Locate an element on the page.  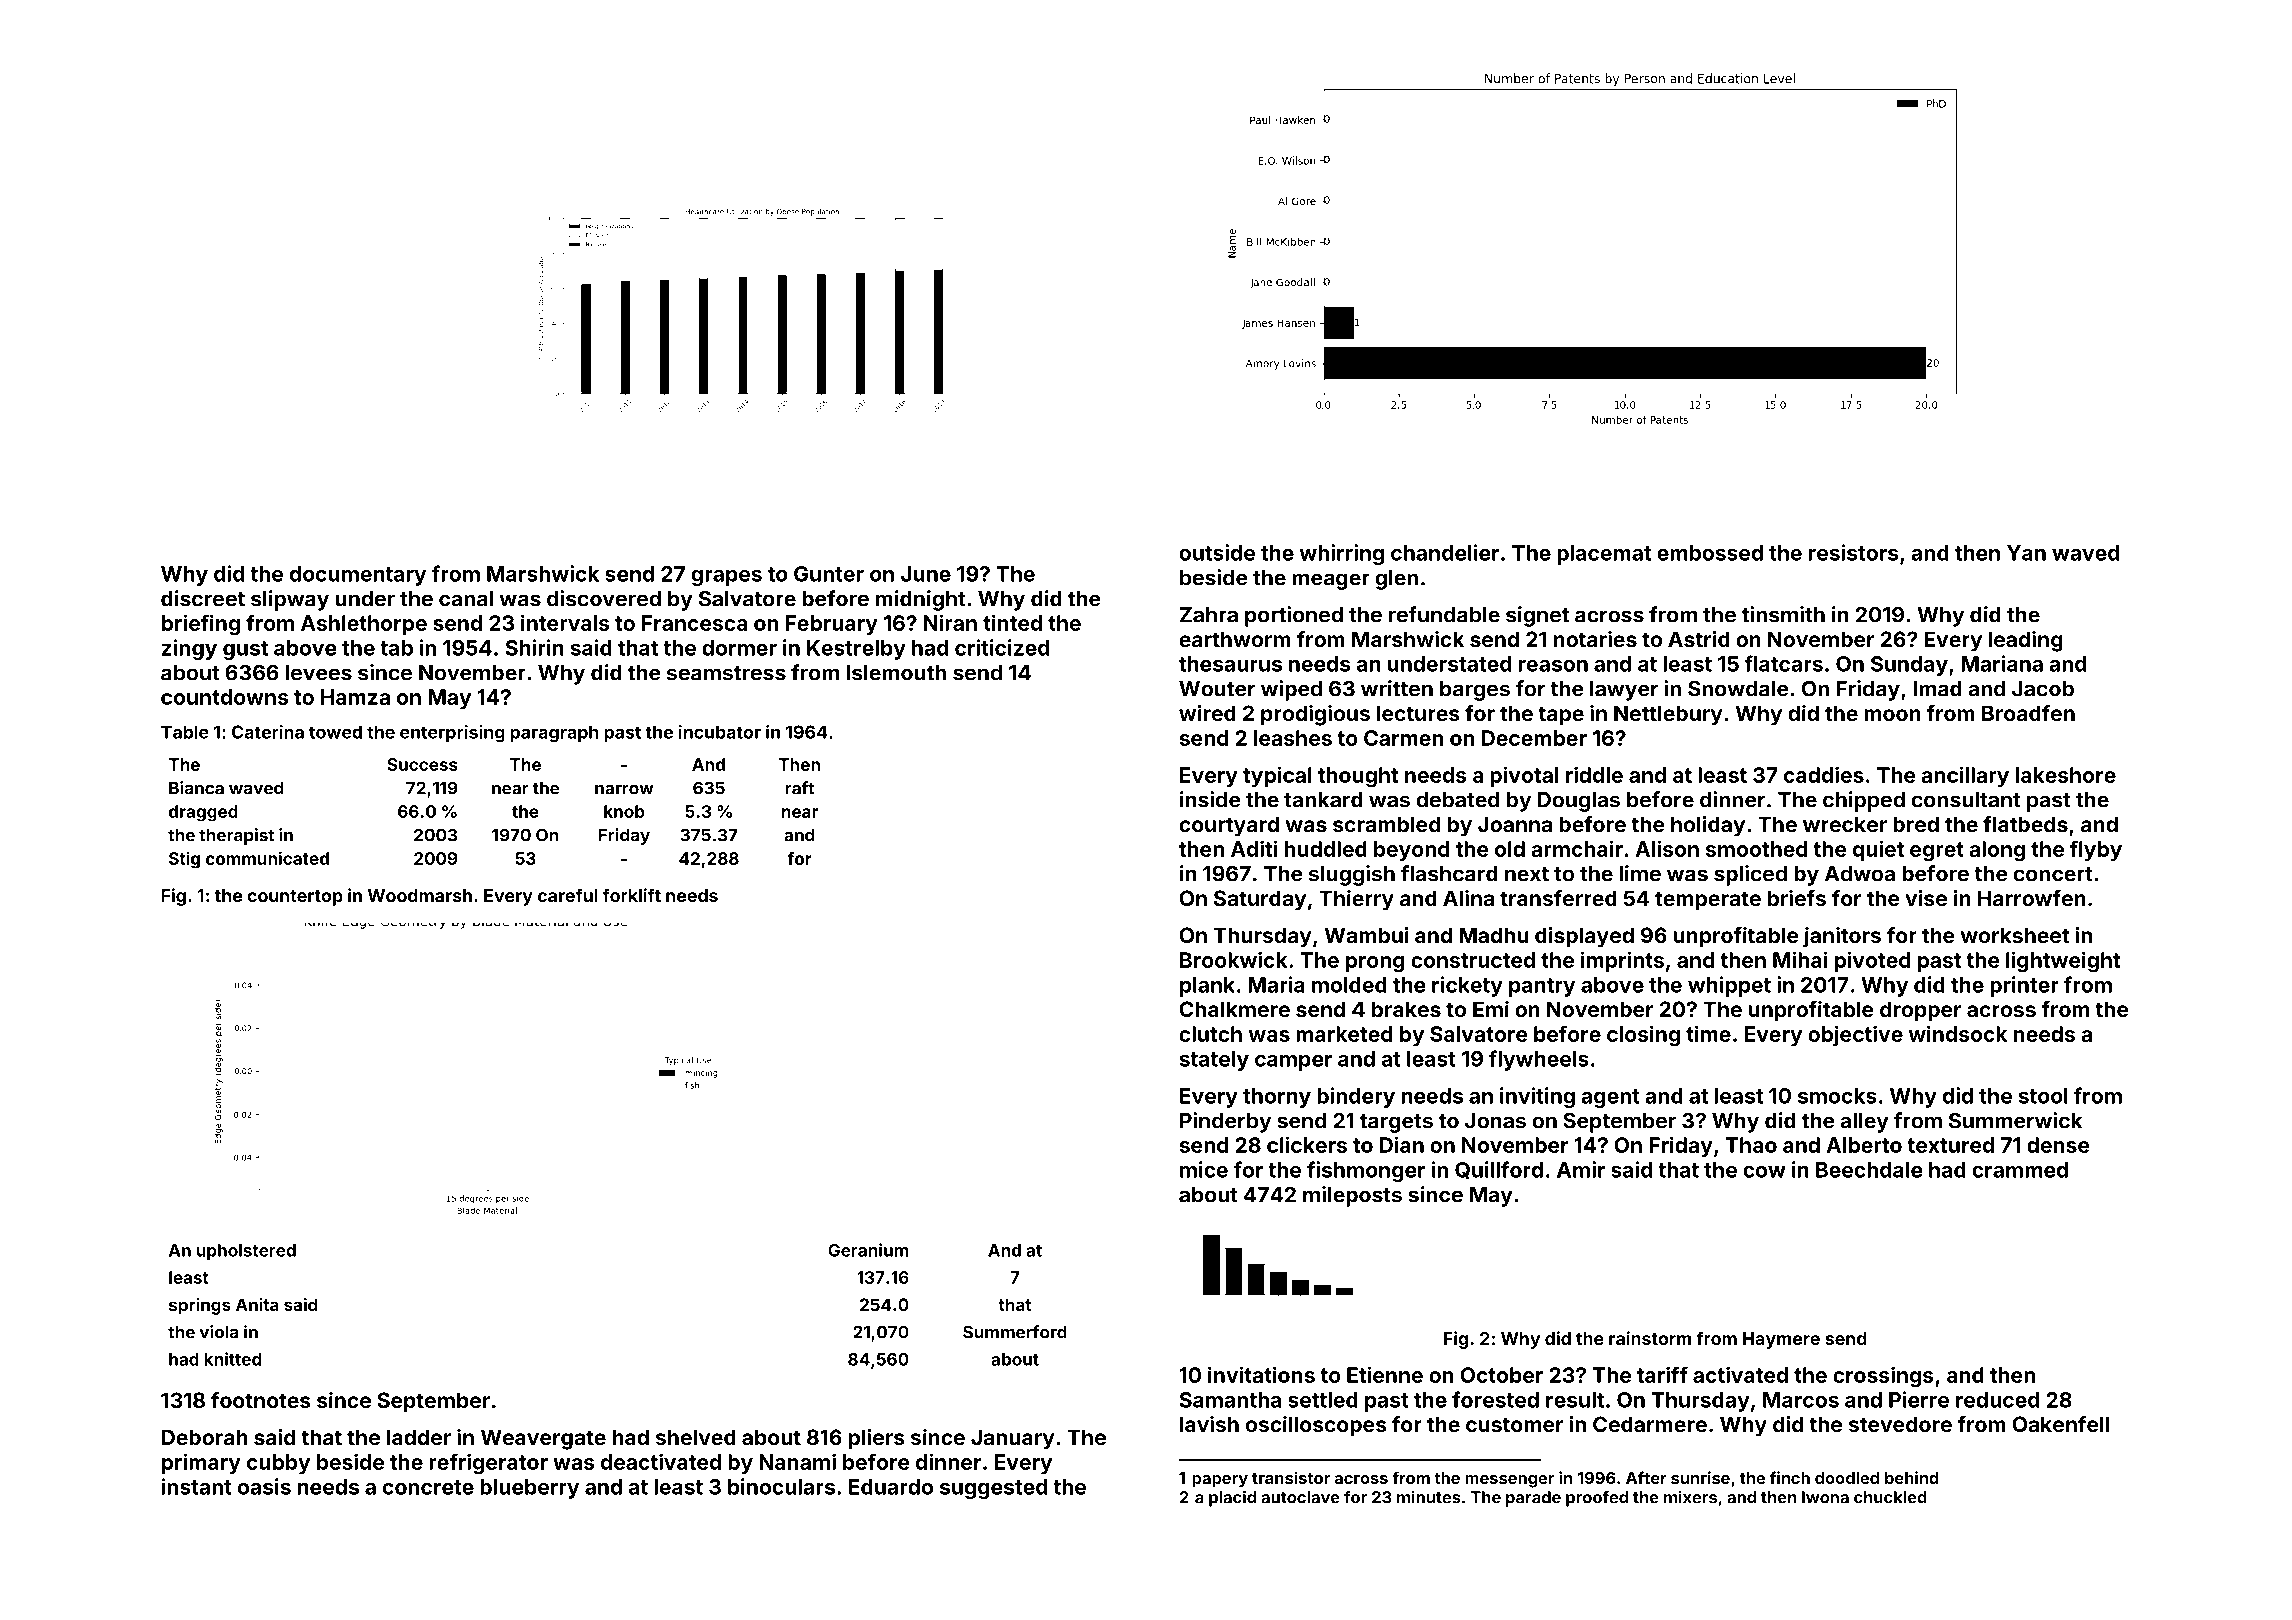
mileposts is located at coordinates (1352, 1196).
